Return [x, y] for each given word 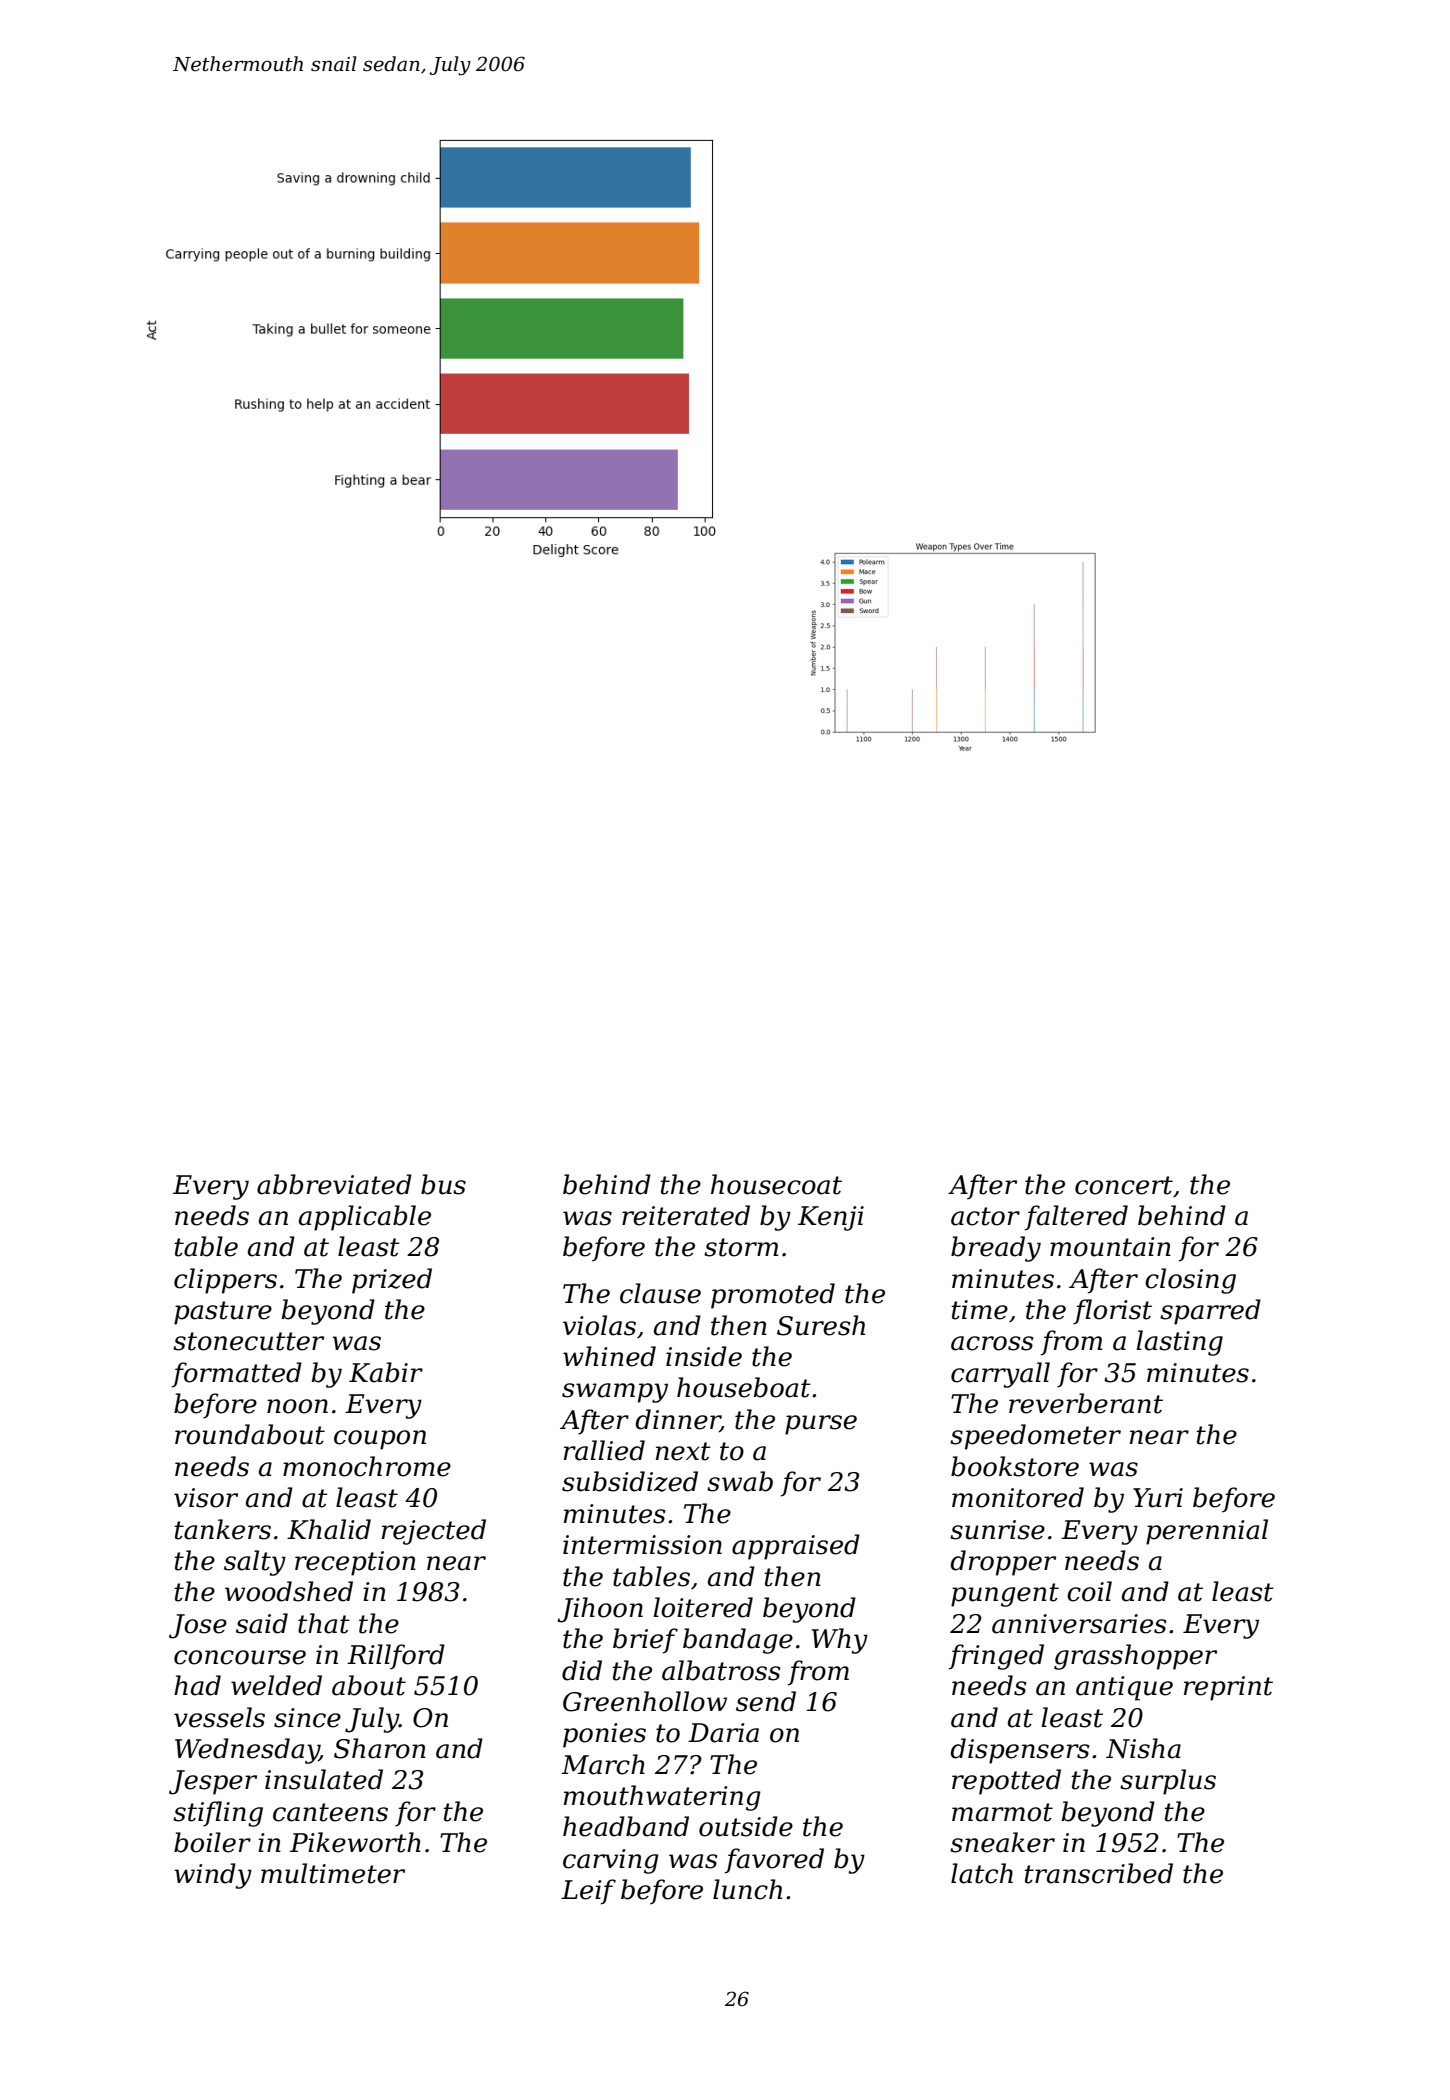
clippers [225, 1281]
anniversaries [1079, 1624]
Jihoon [600, 1610]
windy [213, 1876]
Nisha [1143, 1748]
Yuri [1158, 1498]
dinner [677, 1420]
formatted [237, 1375]
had [197, 1685]
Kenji [831, 1218]
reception [355, 1563]
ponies [604, 1735]
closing [1190, 1281]
